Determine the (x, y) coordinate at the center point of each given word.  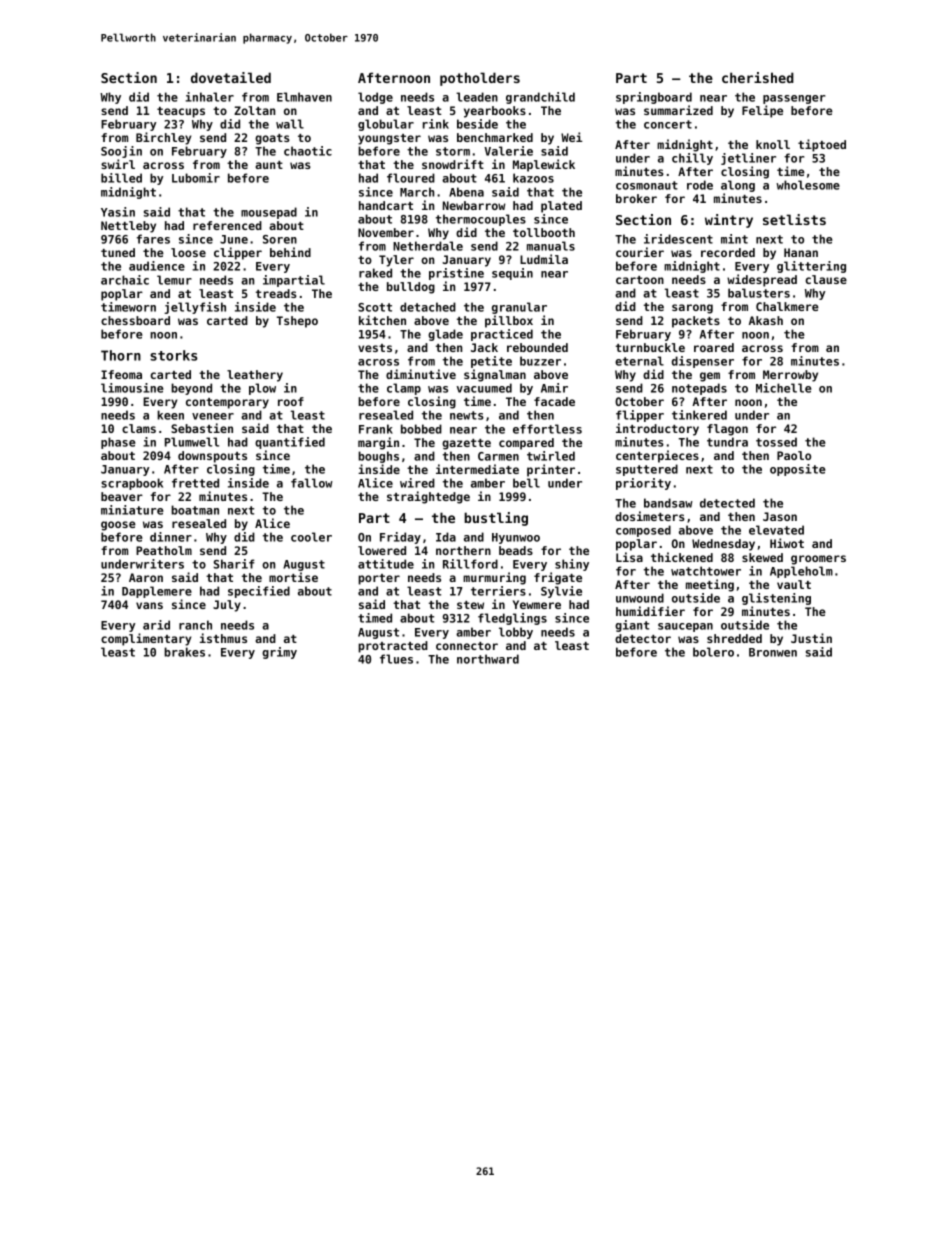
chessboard (135, 320)
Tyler (396, 261)
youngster (389, 139)
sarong (692, 309)
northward (488, 659)
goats (272, 139)
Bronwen (773, 652)
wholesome (808, 185)
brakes (184, 652)
